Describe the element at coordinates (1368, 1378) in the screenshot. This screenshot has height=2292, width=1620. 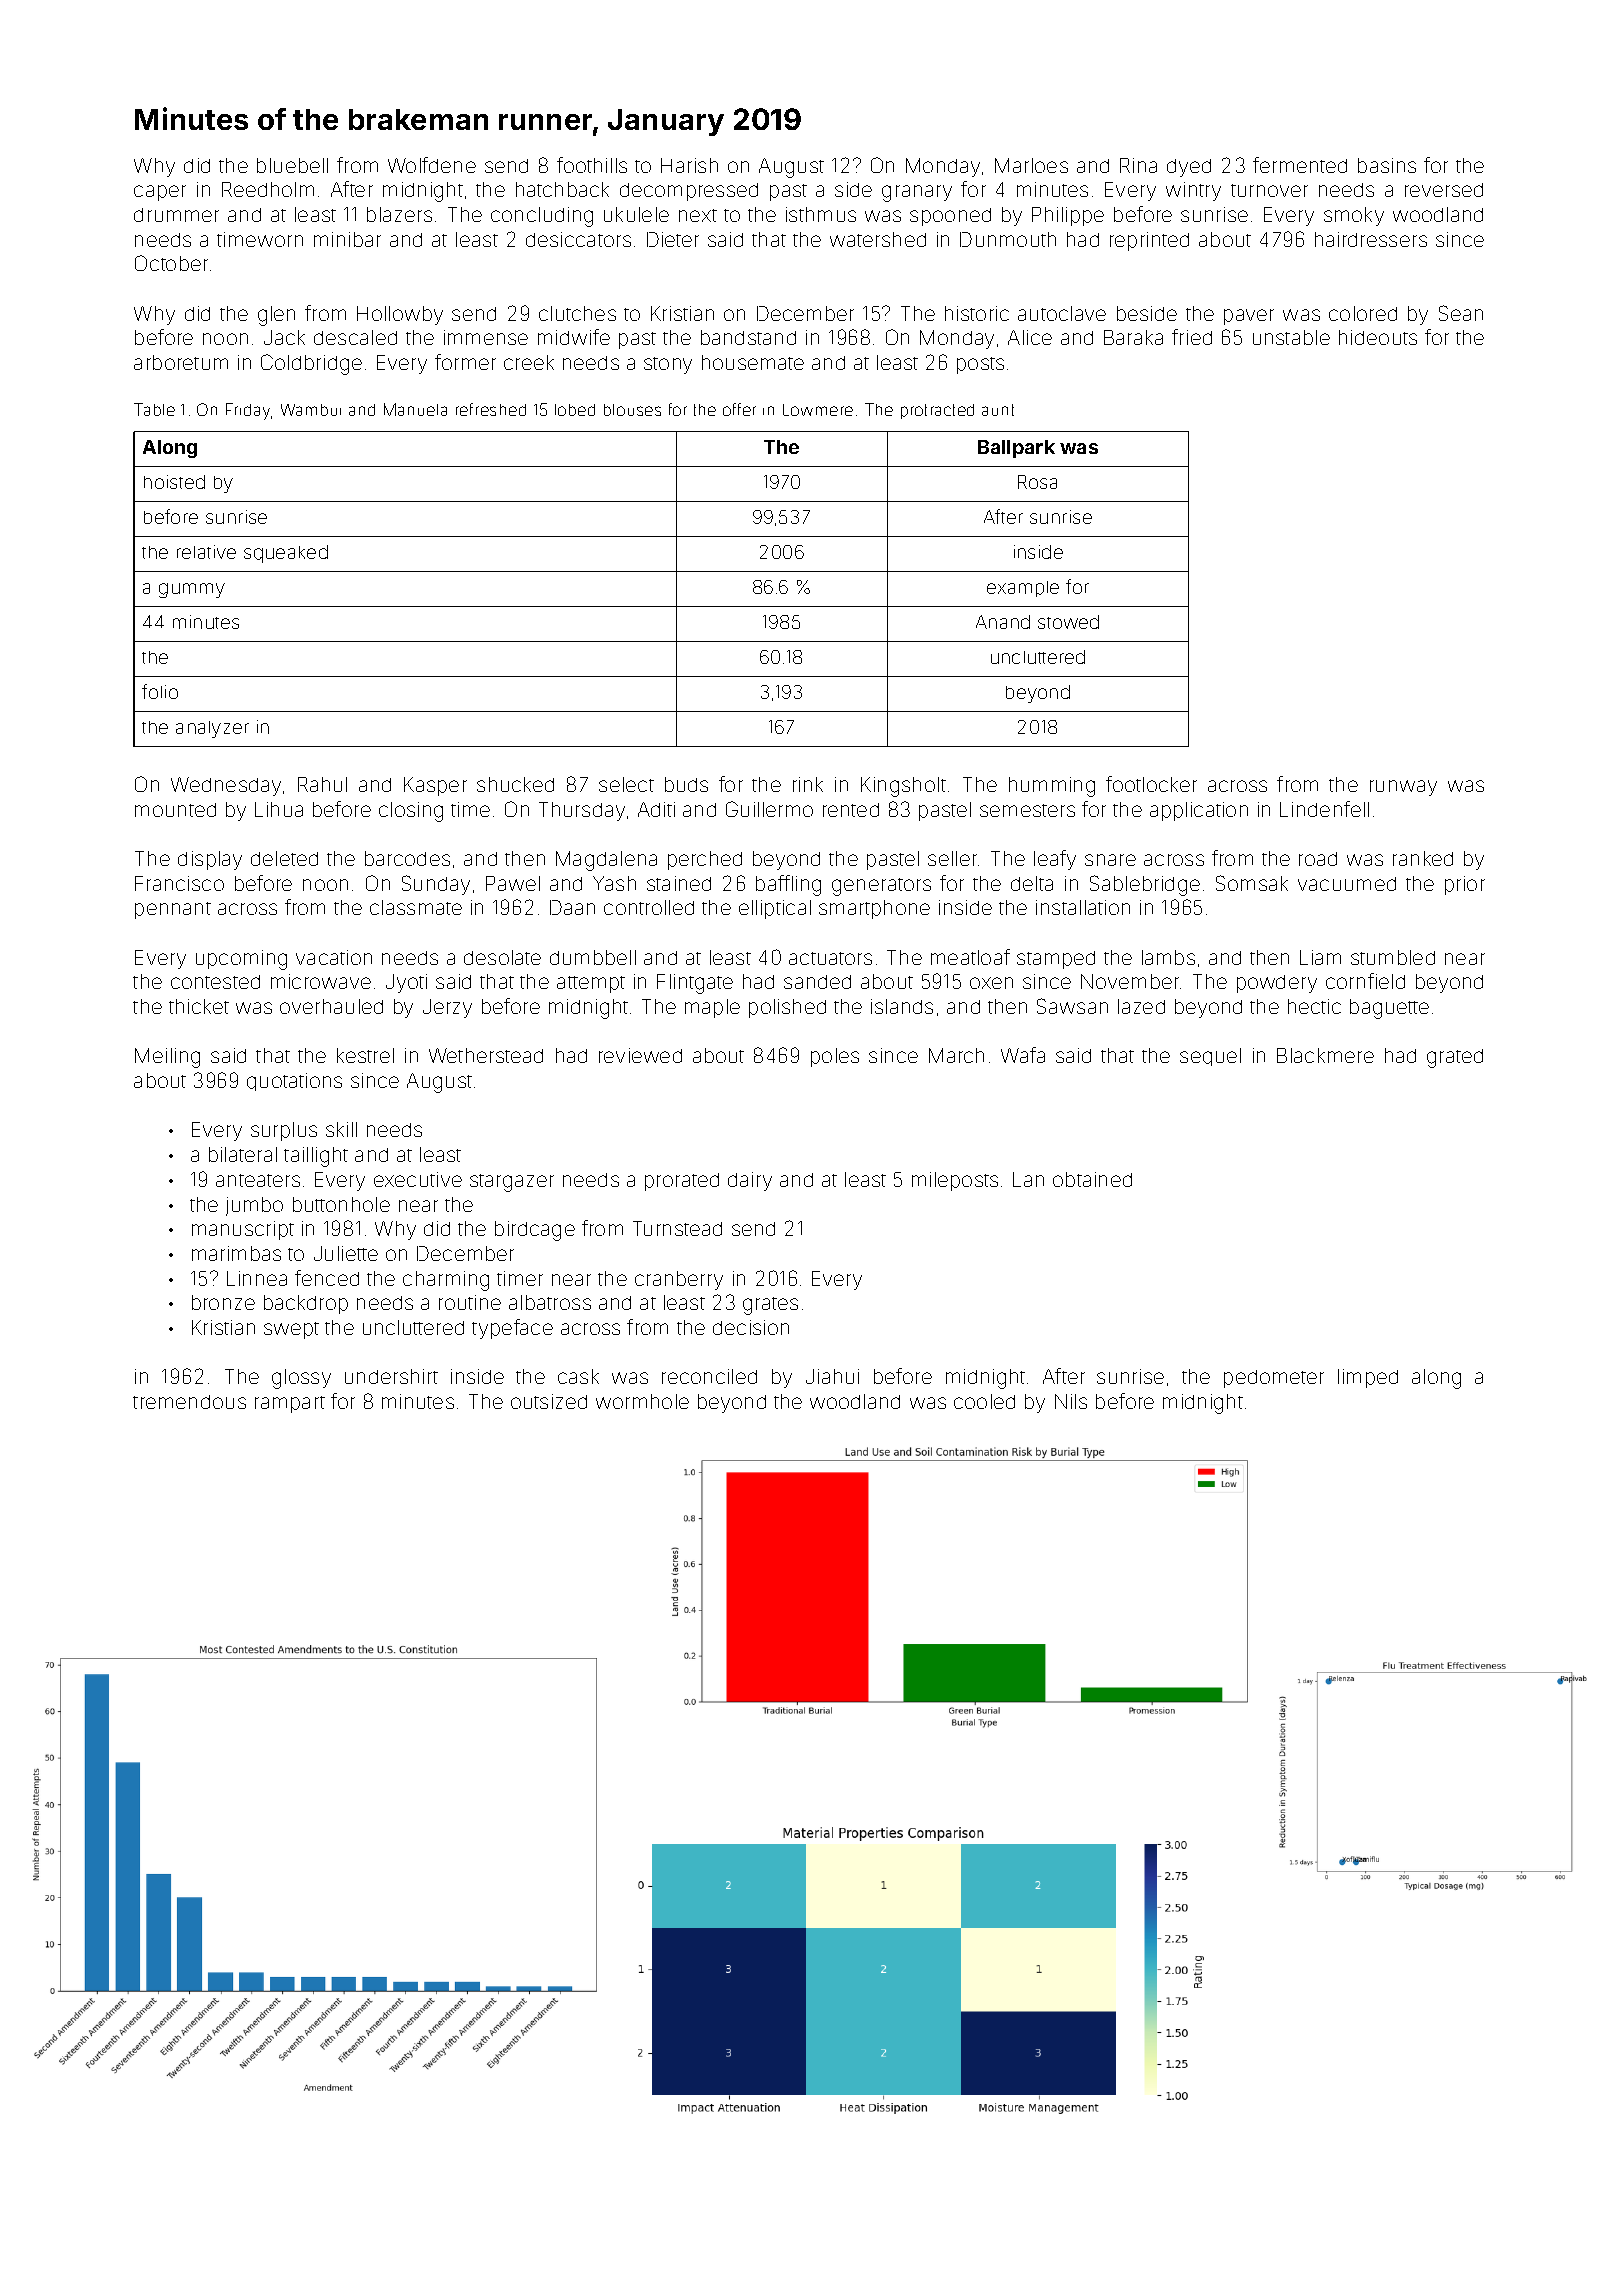
I see `limped` at that location.
